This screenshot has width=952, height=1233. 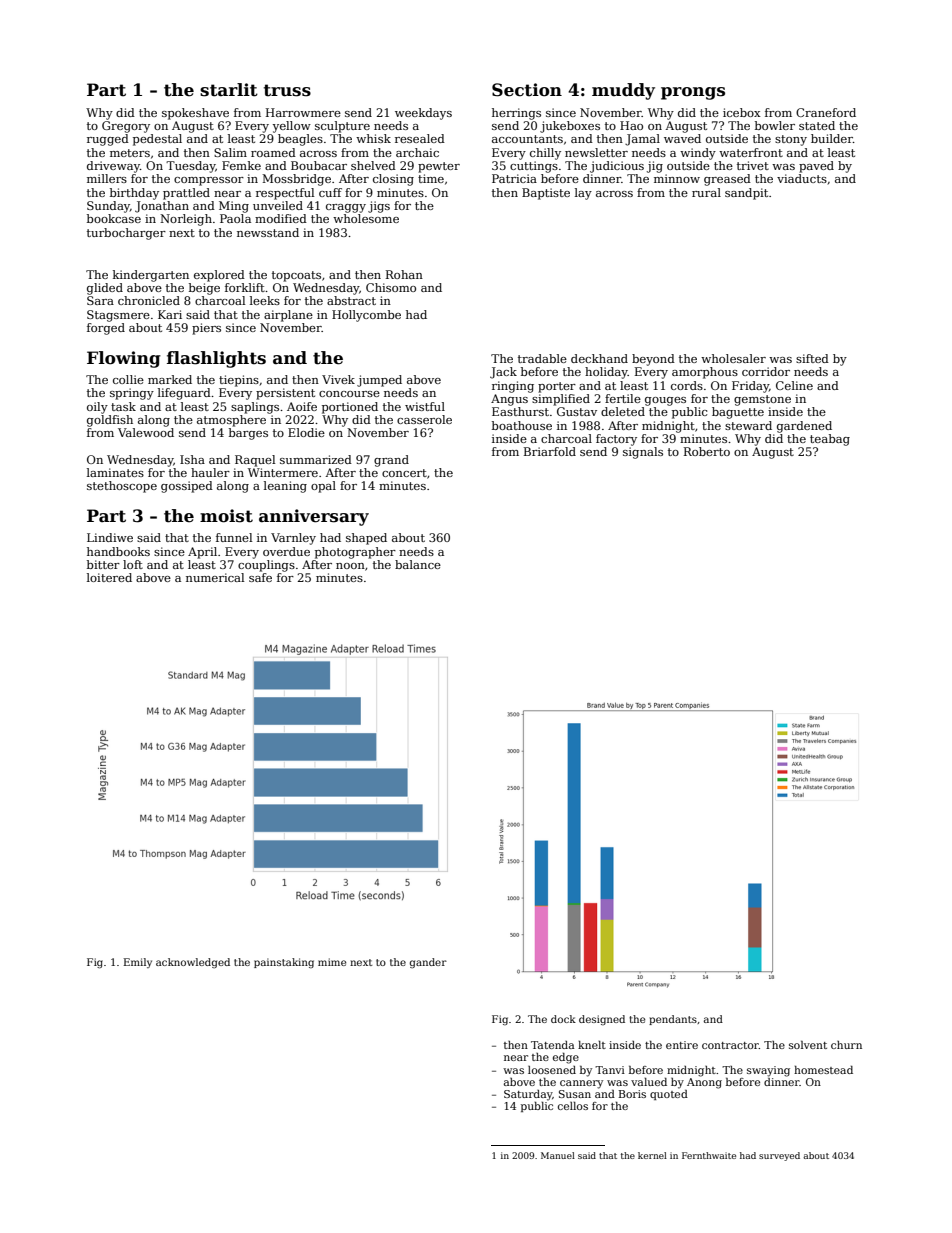 I want to click on loitered, so click(x=109, y=577).
